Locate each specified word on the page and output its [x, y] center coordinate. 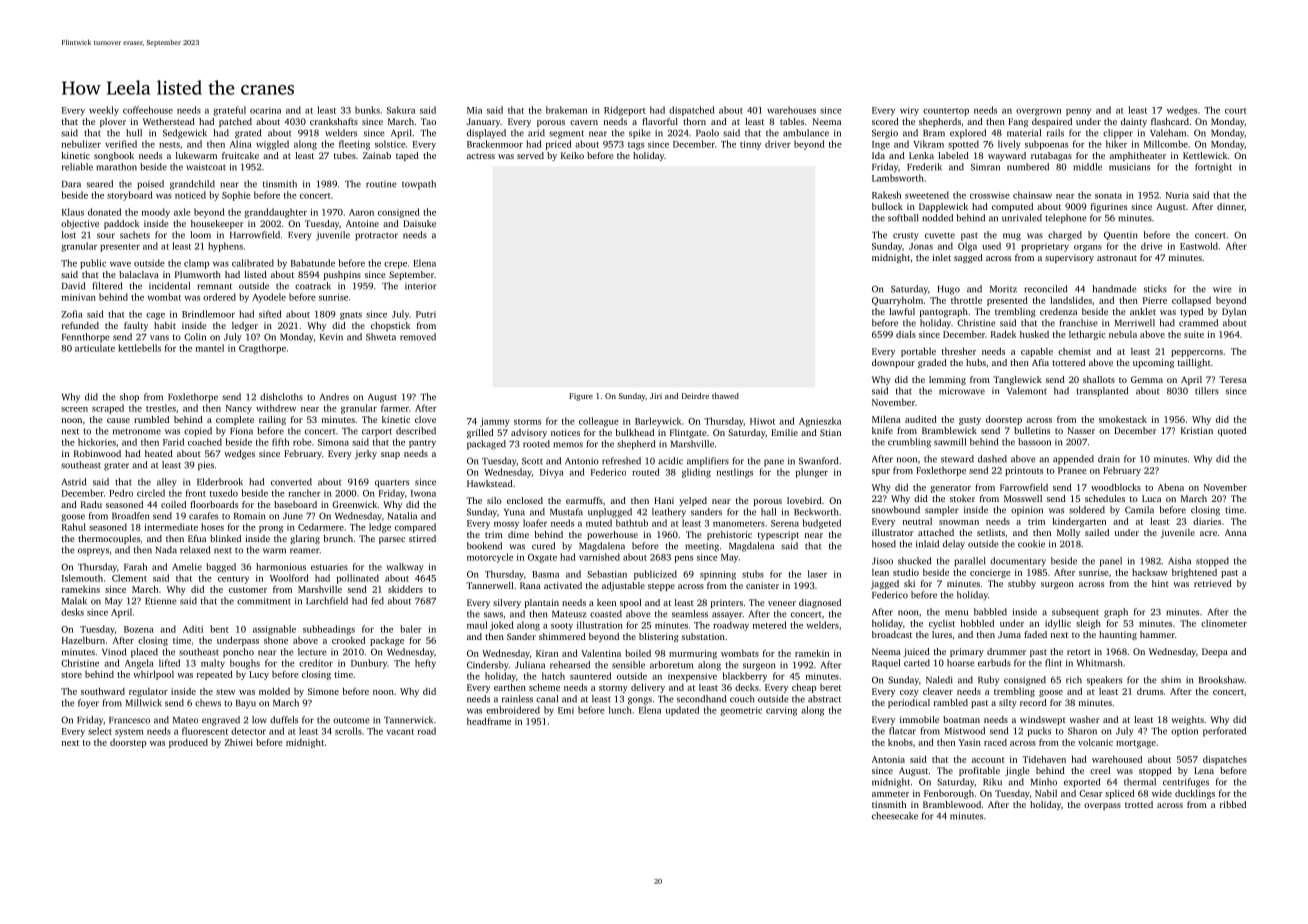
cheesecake [895, 816]
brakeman [566, 110]
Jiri [656, 396]
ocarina [265, 110]
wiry [909, 111]
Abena [1171, 487]
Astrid [74, 482]
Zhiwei [239, 742]
